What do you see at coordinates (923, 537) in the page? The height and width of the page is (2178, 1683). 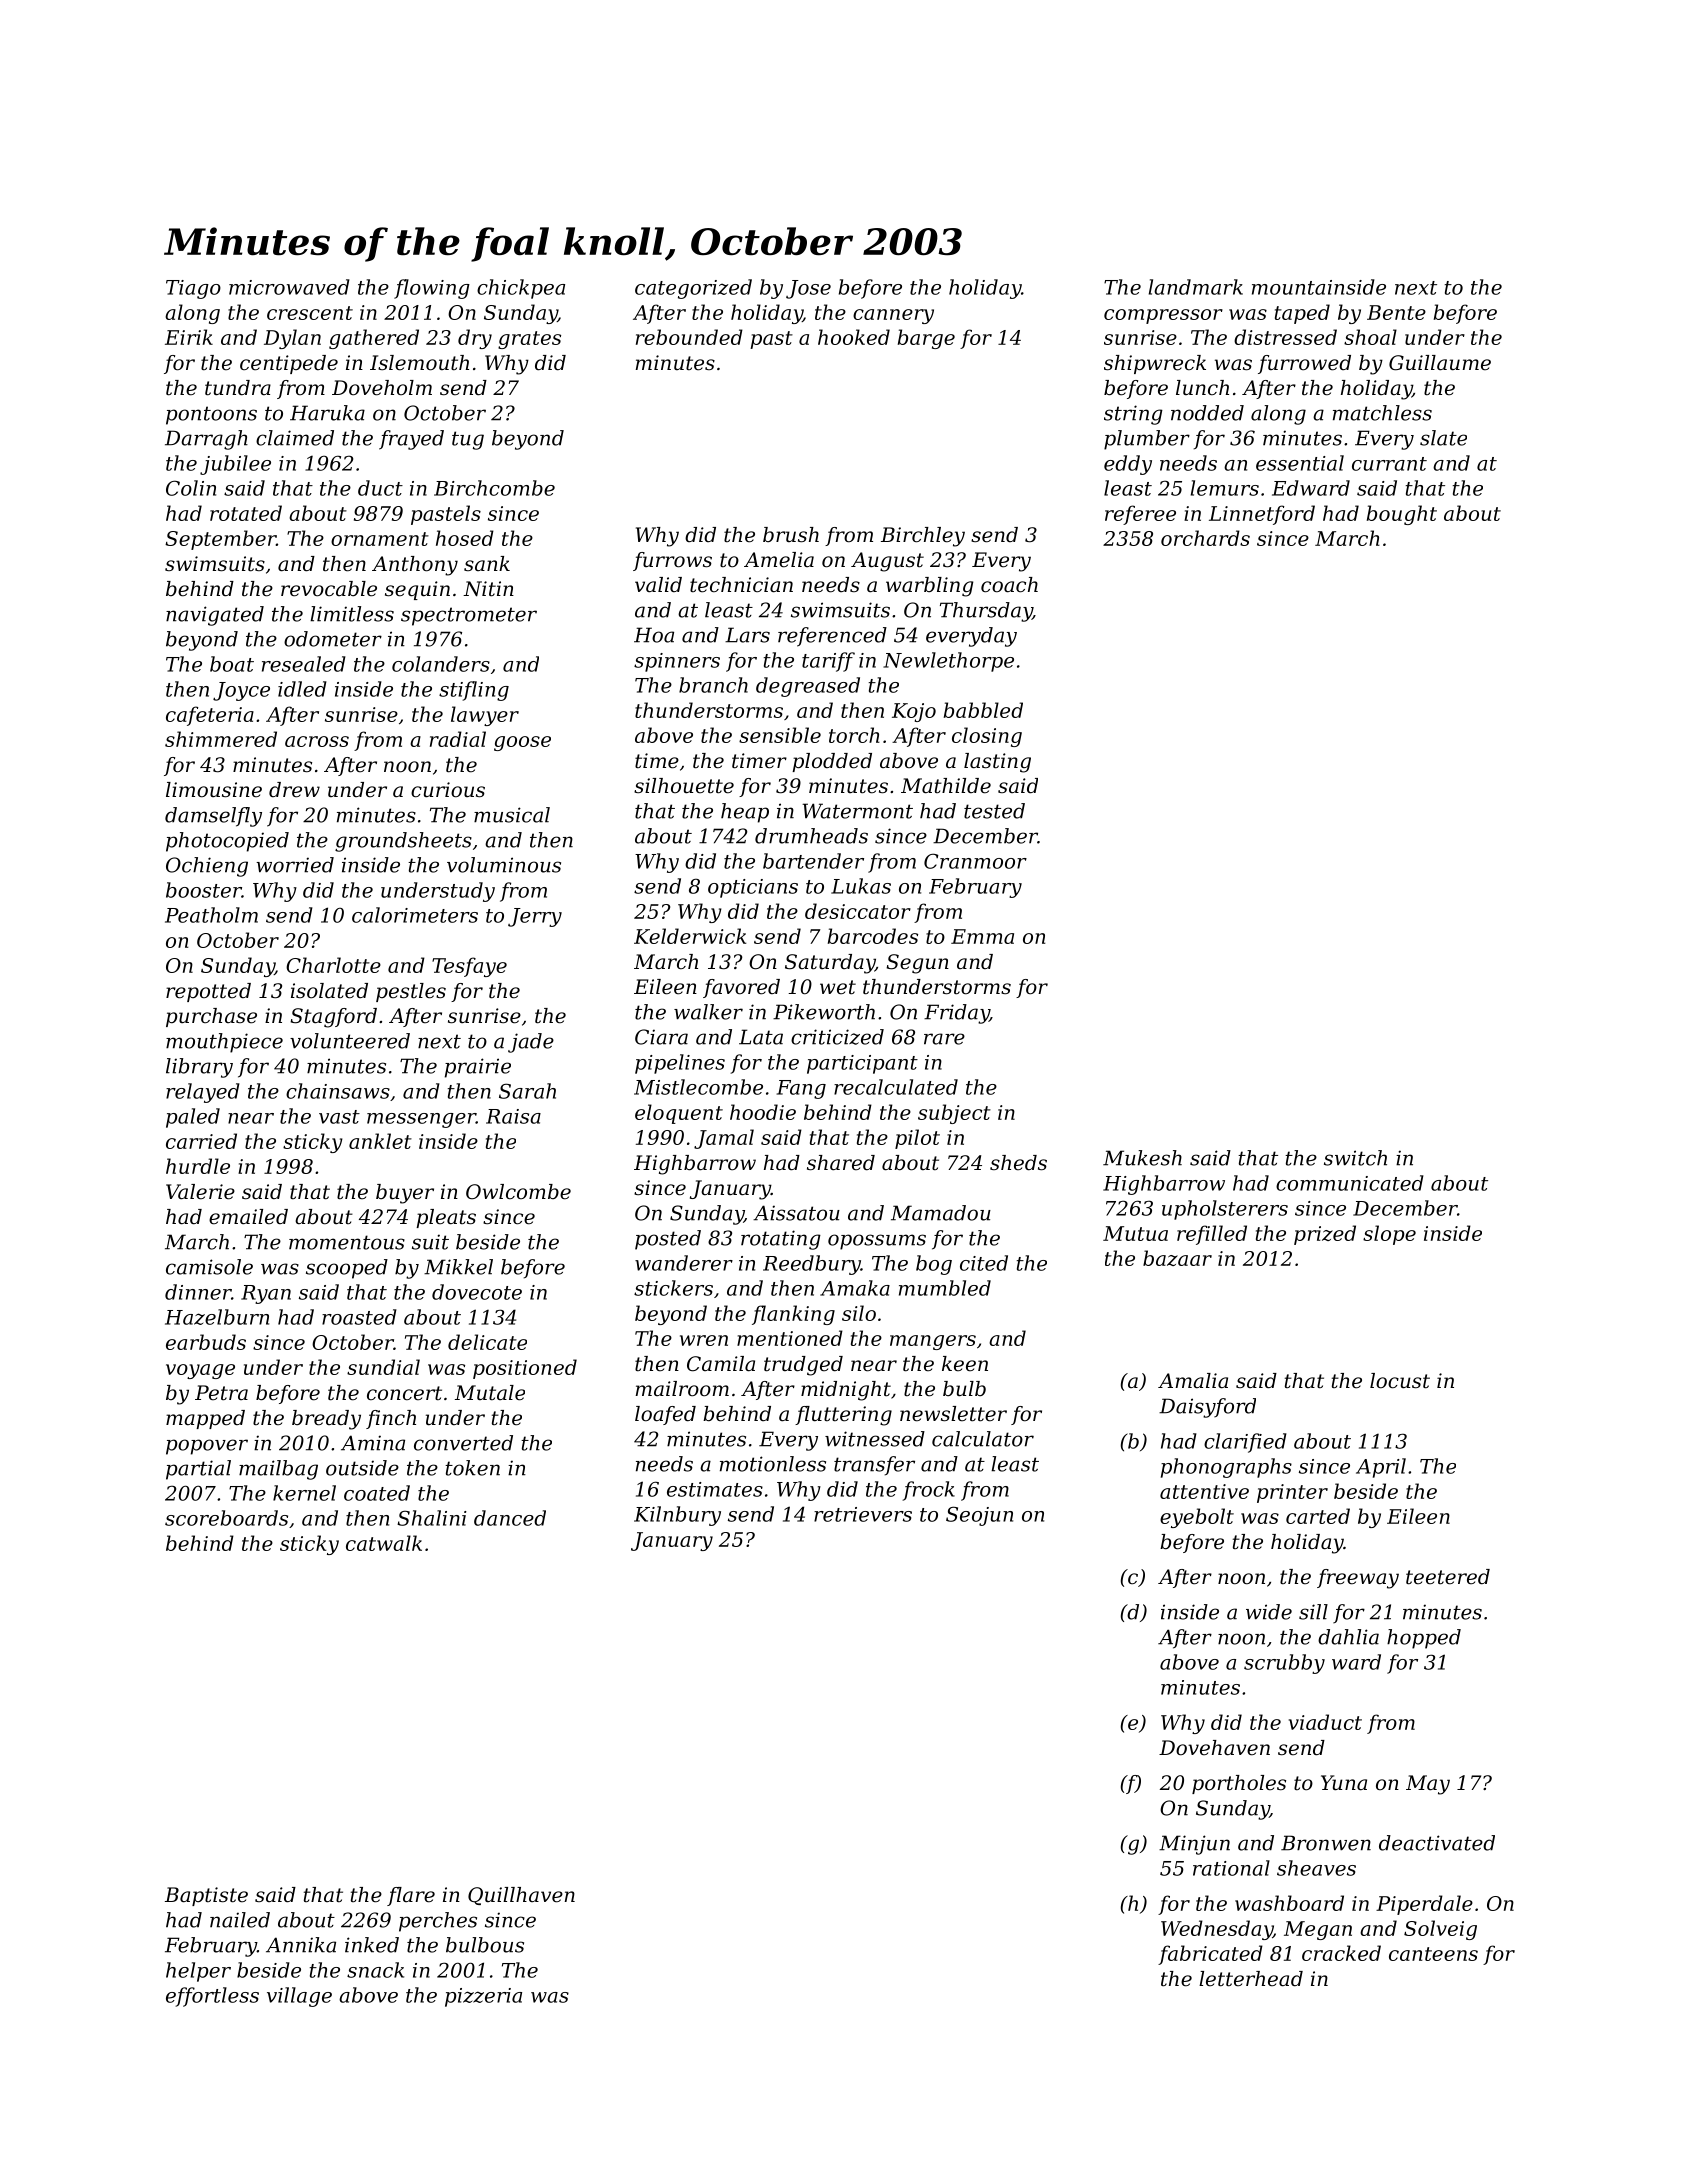 I see `Birchley` at bounding box center [923, 537].
